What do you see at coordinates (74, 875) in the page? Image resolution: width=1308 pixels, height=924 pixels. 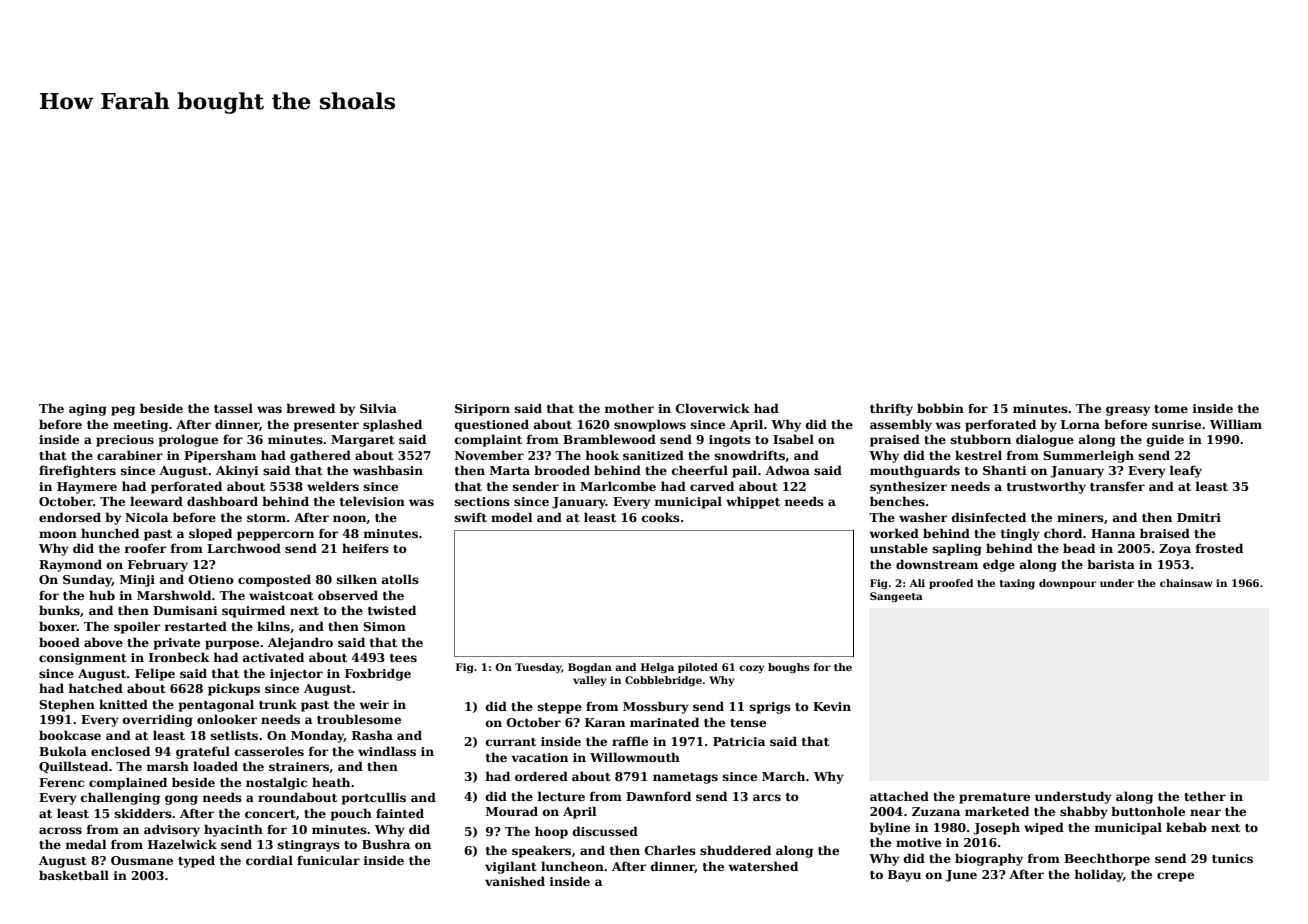 I see `basketball` at bounding box center [74, 875].
